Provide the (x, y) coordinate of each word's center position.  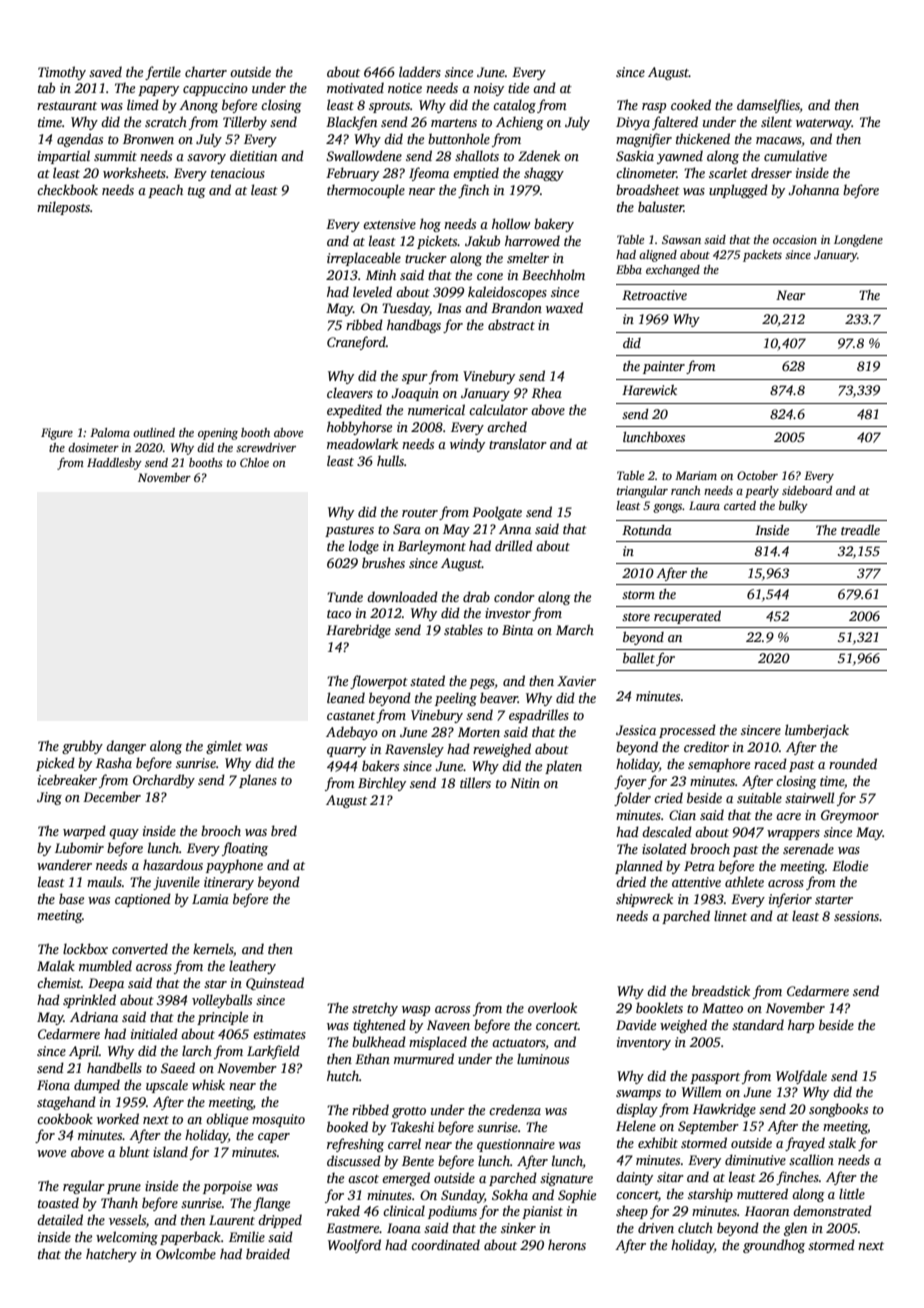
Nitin (525, 783)
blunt (134, 1151)
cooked (691, 104)
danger (126, 747)
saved (105, 71)
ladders (420, 71)
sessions (856, 916)
